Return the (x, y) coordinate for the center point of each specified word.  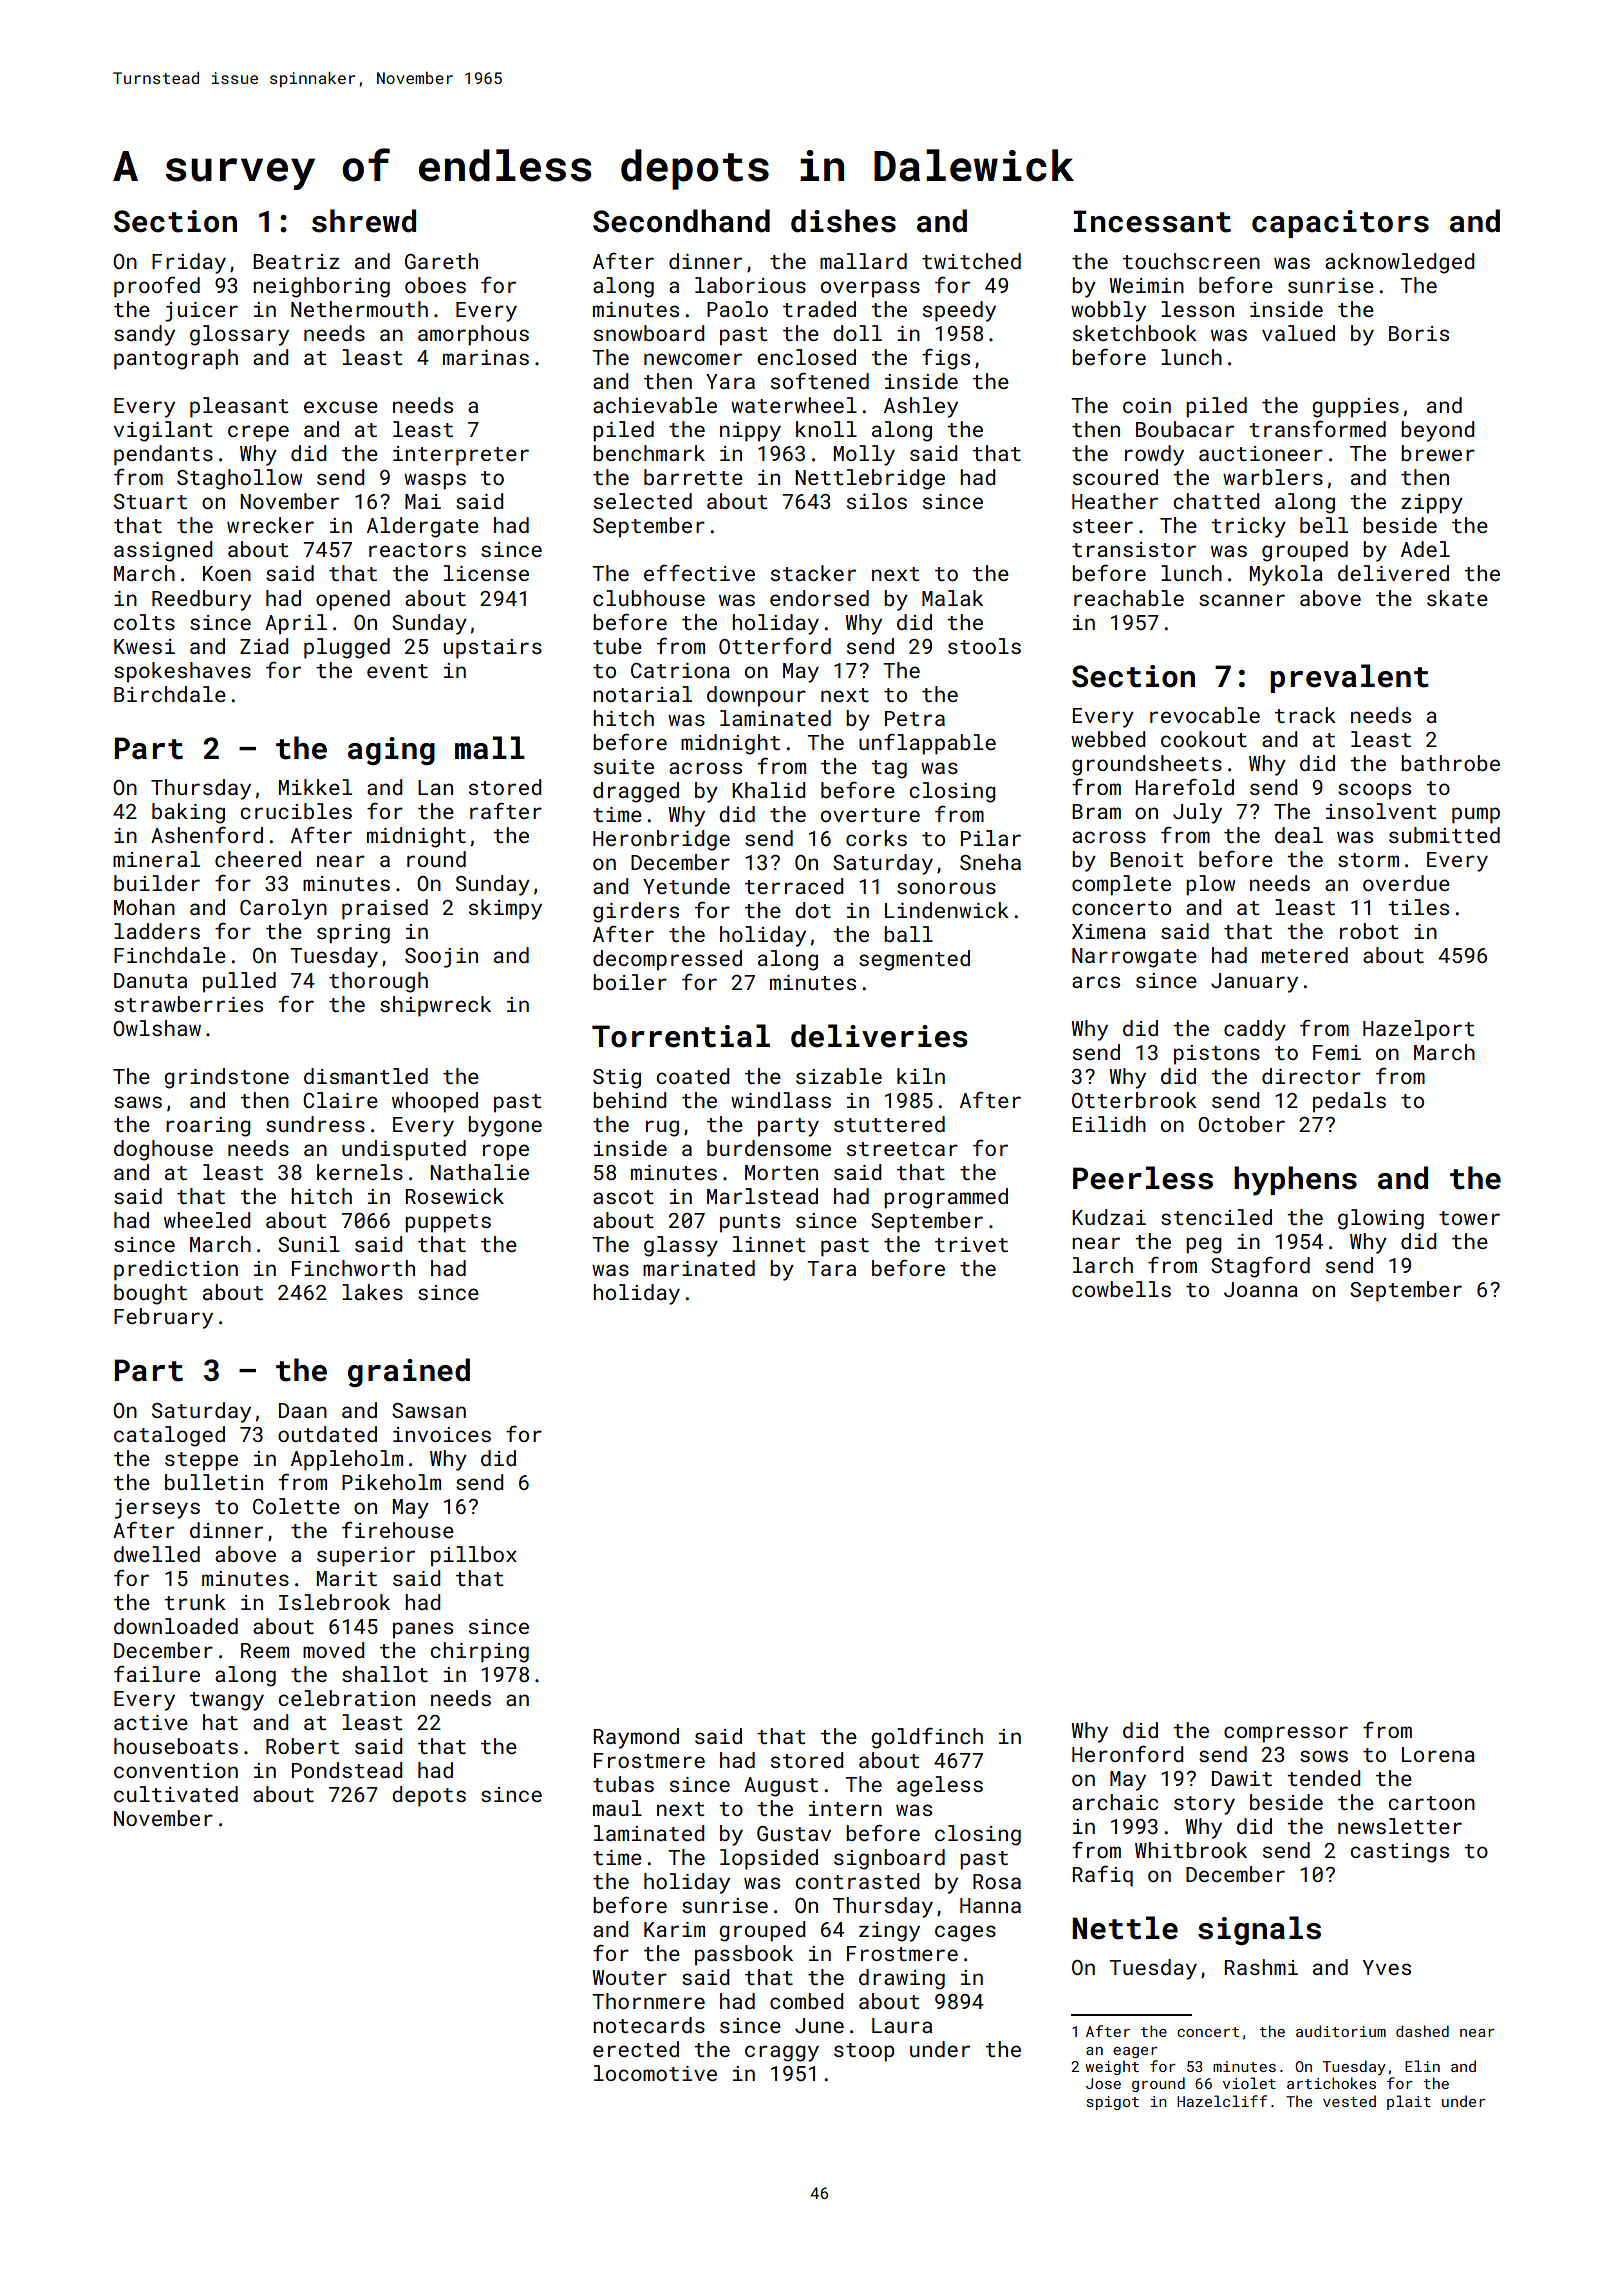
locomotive (655, 2073)
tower (1469, 1218)
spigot (1113, 2103)
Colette (296, 1506)
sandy (144, 335)
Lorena (1438, 1754)
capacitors (1340, 224)
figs (946, 359)
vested (1349, 2101)
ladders (157, 931)
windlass (781, 1100)
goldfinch (927, 1738)
